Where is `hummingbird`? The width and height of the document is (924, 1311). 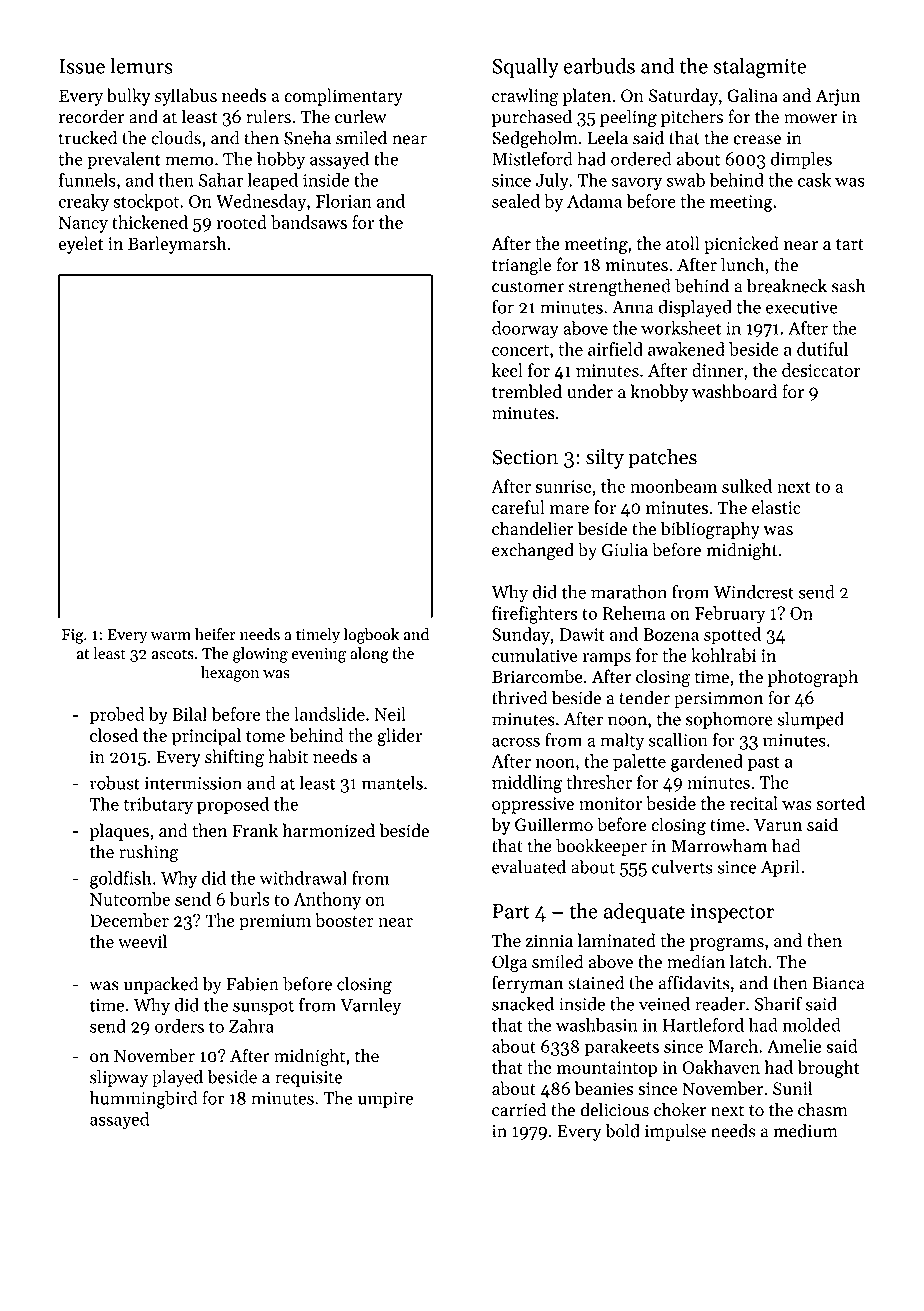 hummingbird is located at coordinates (143, 1100).
